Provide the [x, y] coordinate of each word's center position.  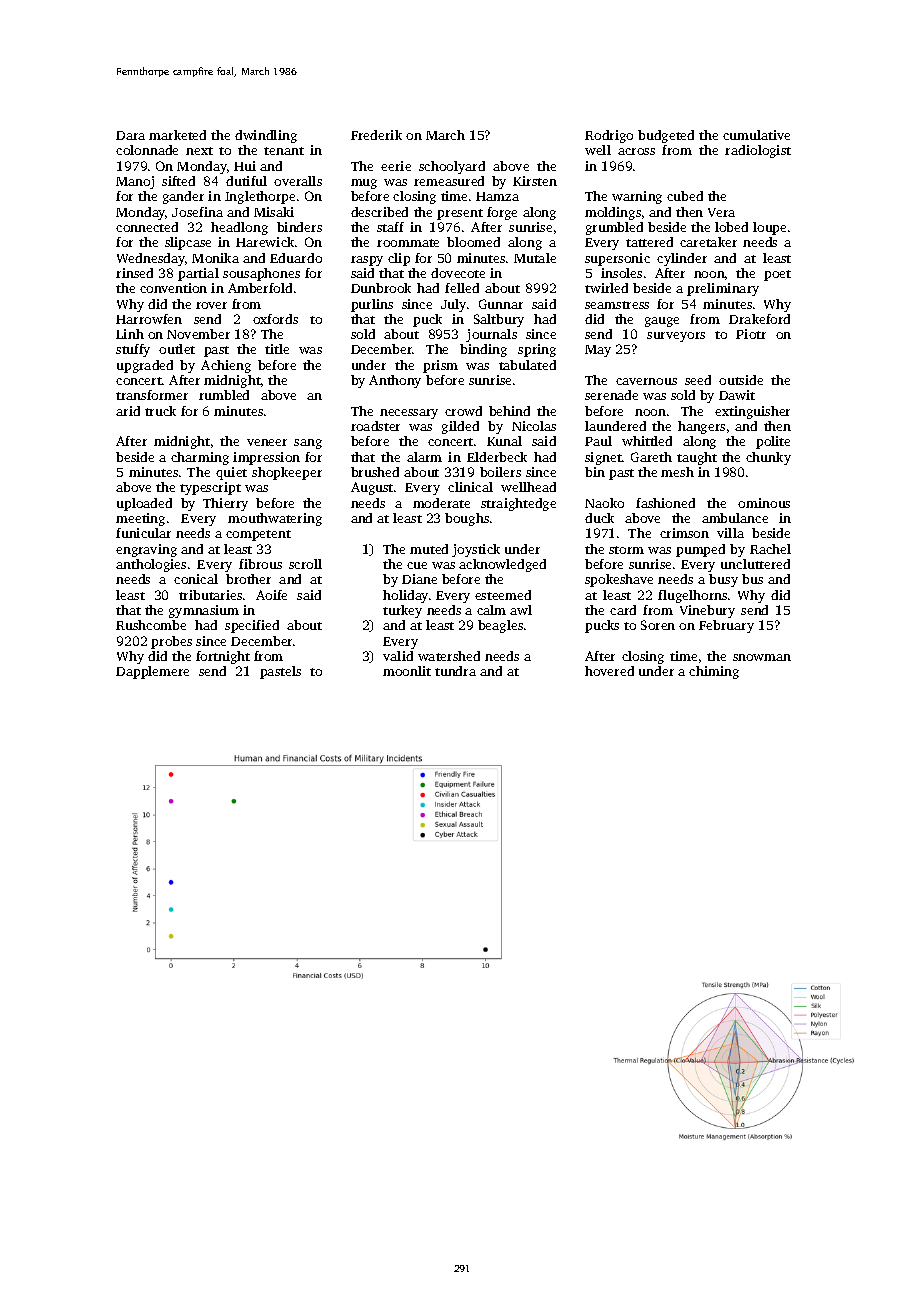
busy [723, 580]
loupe [769, 228]
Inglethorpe [260, 197]
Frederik [376, 135]
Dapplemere [152, 672]
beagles [500, 626]
